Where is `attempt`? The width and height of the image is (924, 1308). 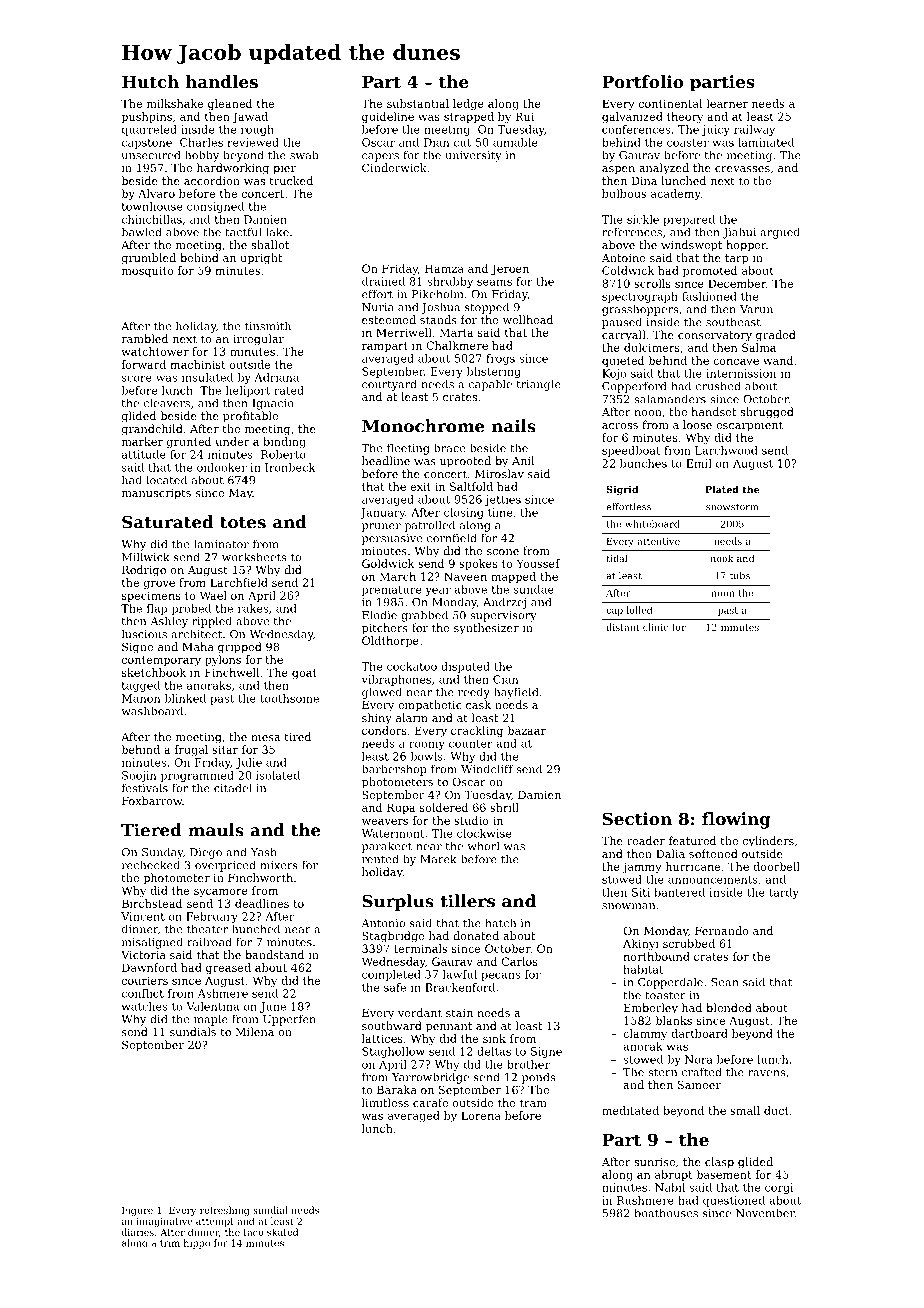 attempt is located at coordinates (215, 1222).
